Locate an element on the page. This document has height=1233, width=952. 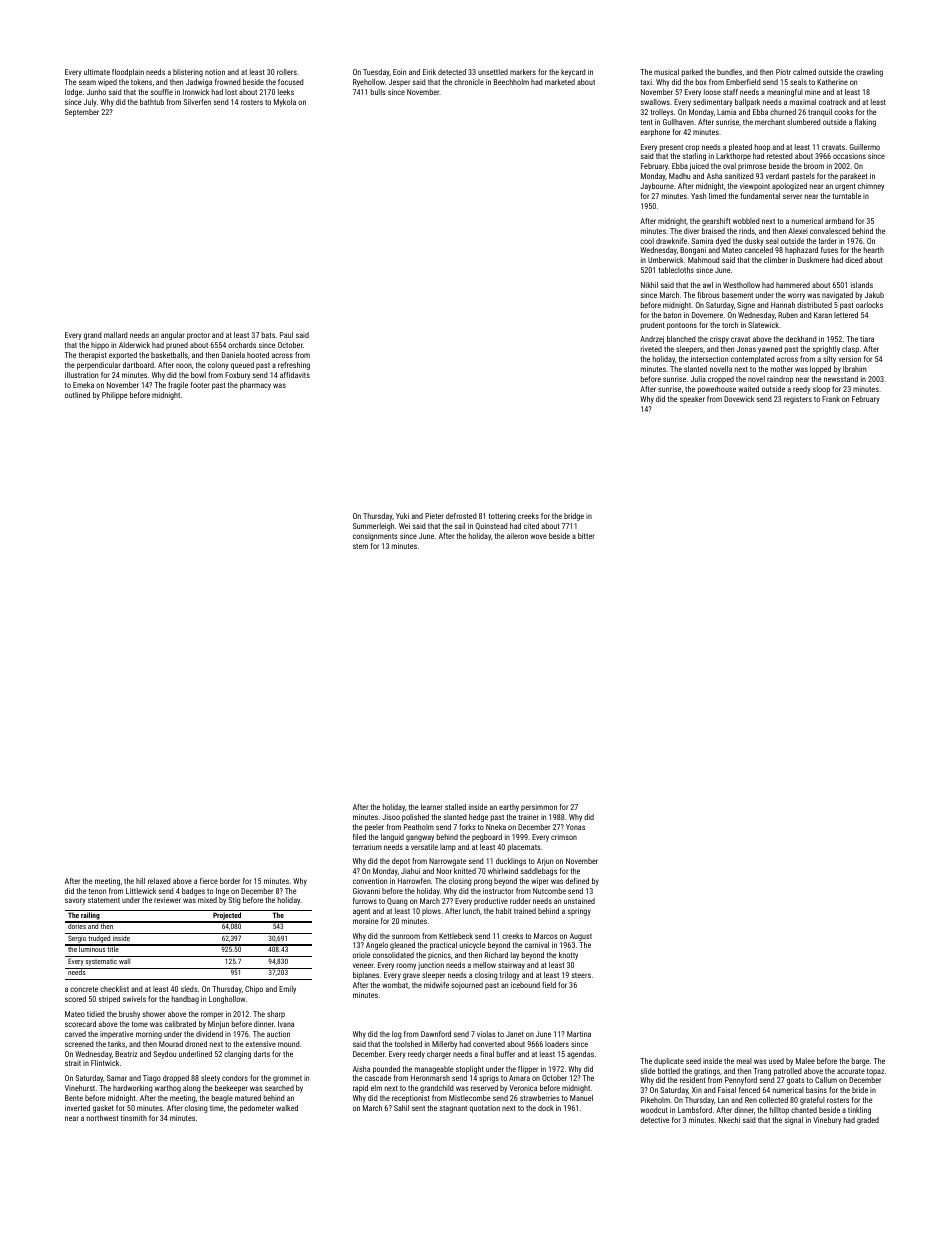
unicycle is located at coordinates (473, 946).
